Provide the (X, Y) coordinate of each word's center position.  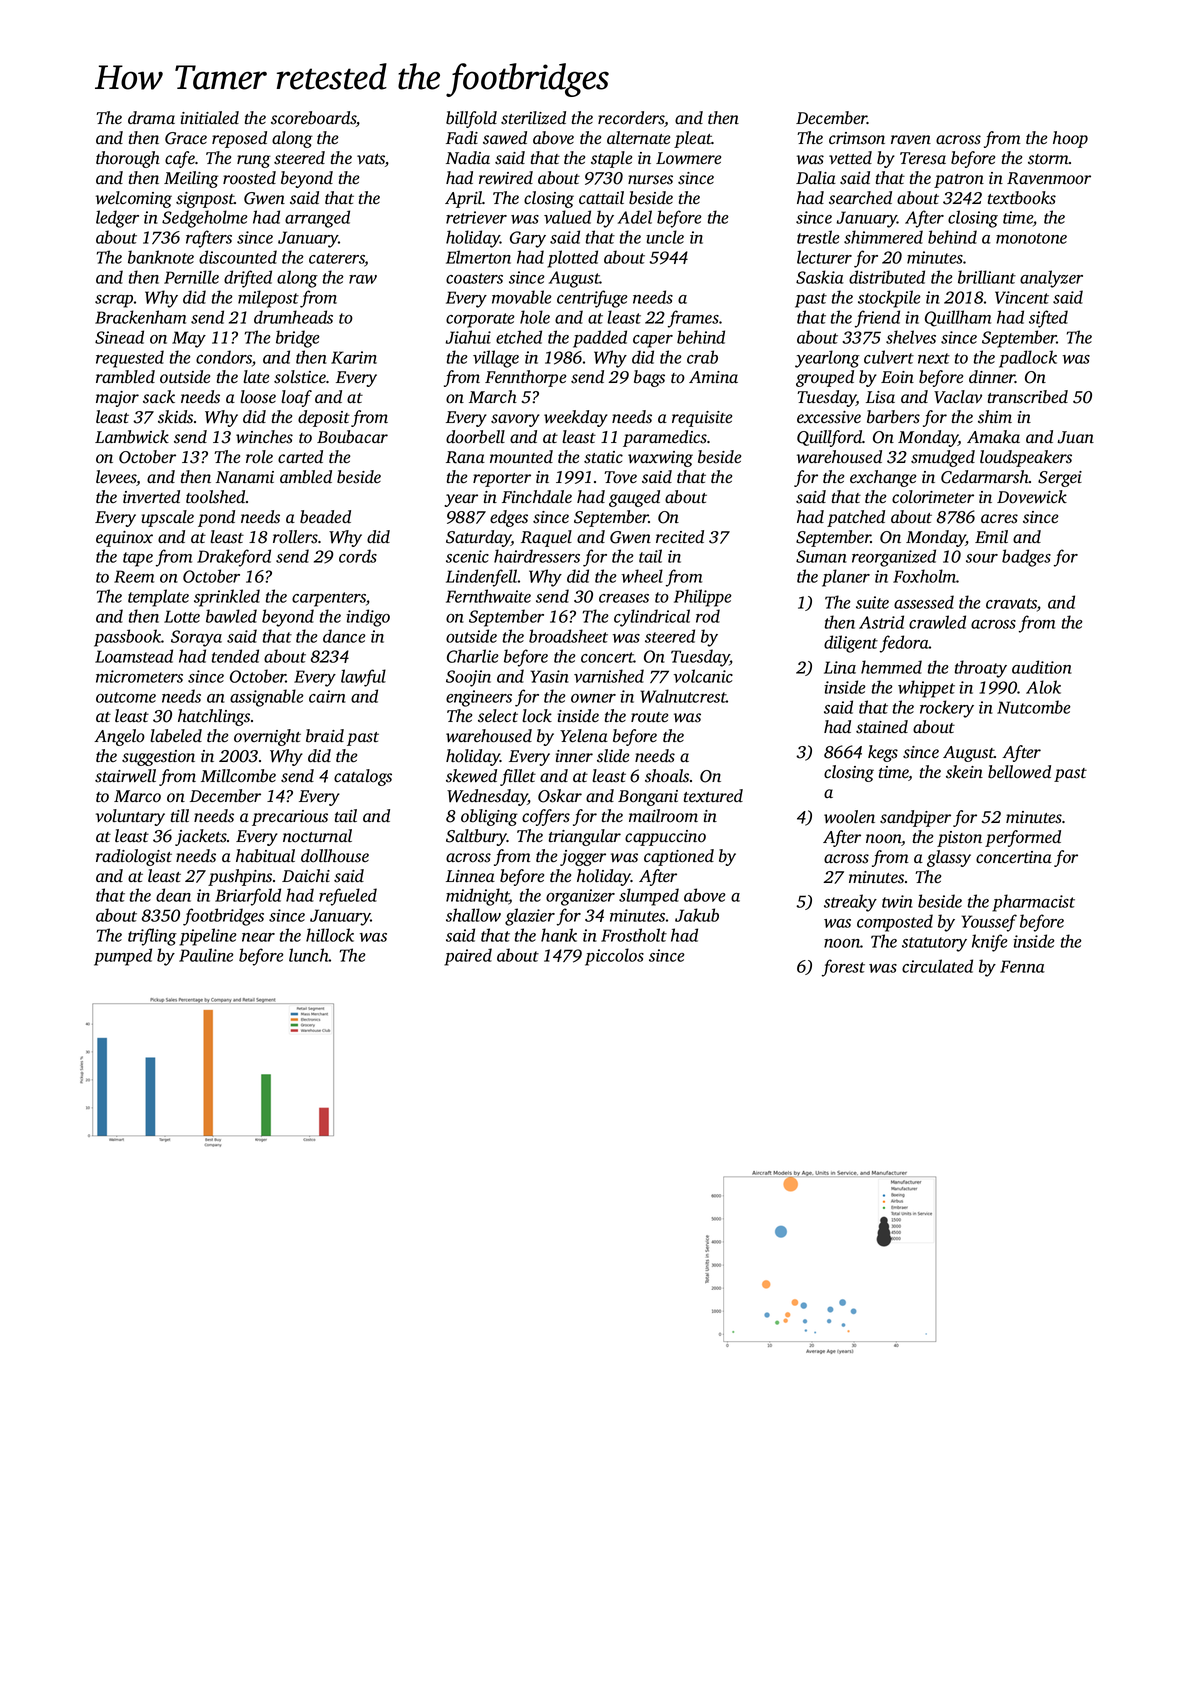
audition (1042, 667)
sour (982, 558)
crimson (857, 138)
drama (151, 117)
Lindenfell (482, 578)
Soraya (196, 638)
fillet (518, 777)
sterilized (533, 118)
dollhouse (335, 856)
